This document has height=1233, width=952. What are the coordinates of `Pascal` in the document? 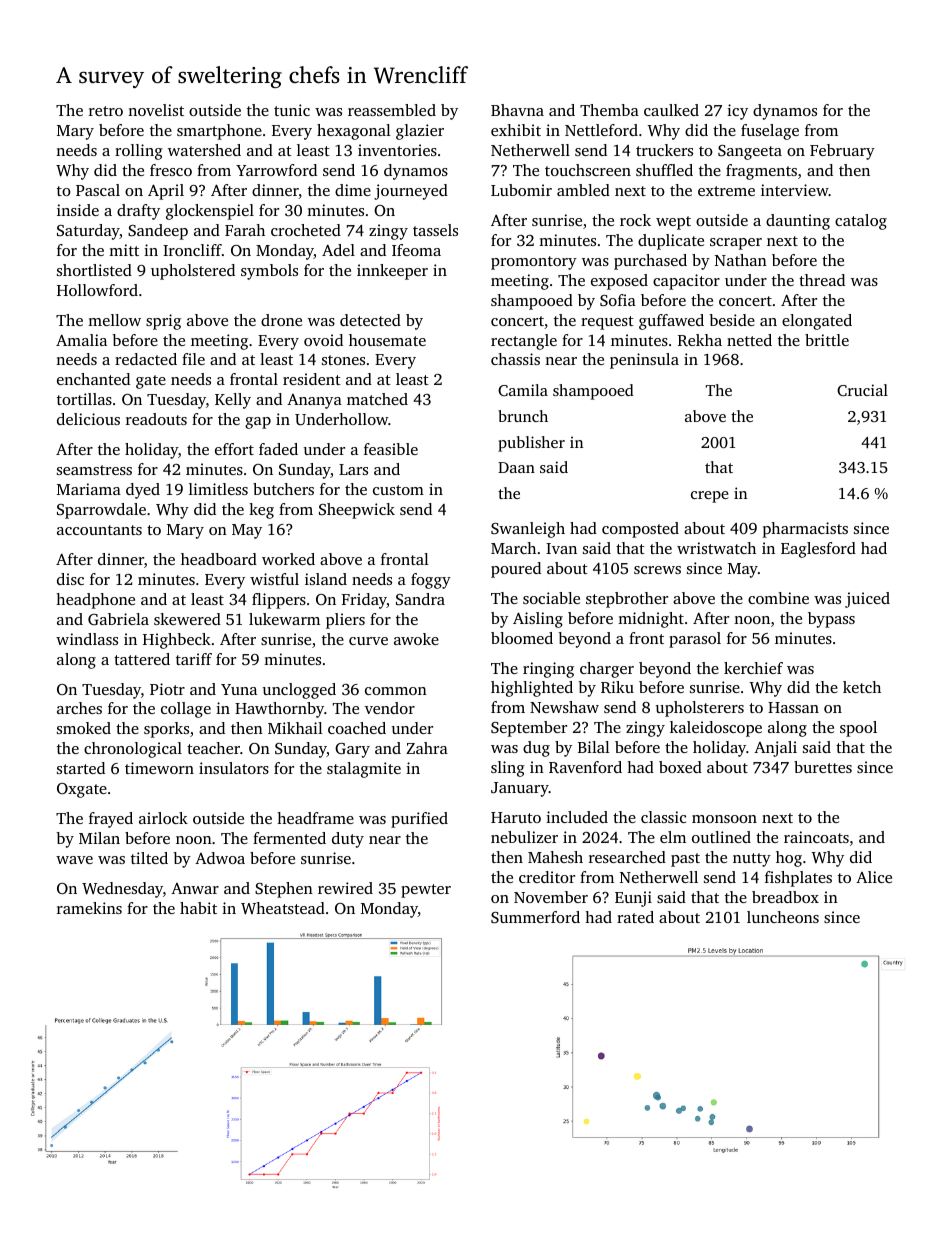 It's located at (98, 190).
